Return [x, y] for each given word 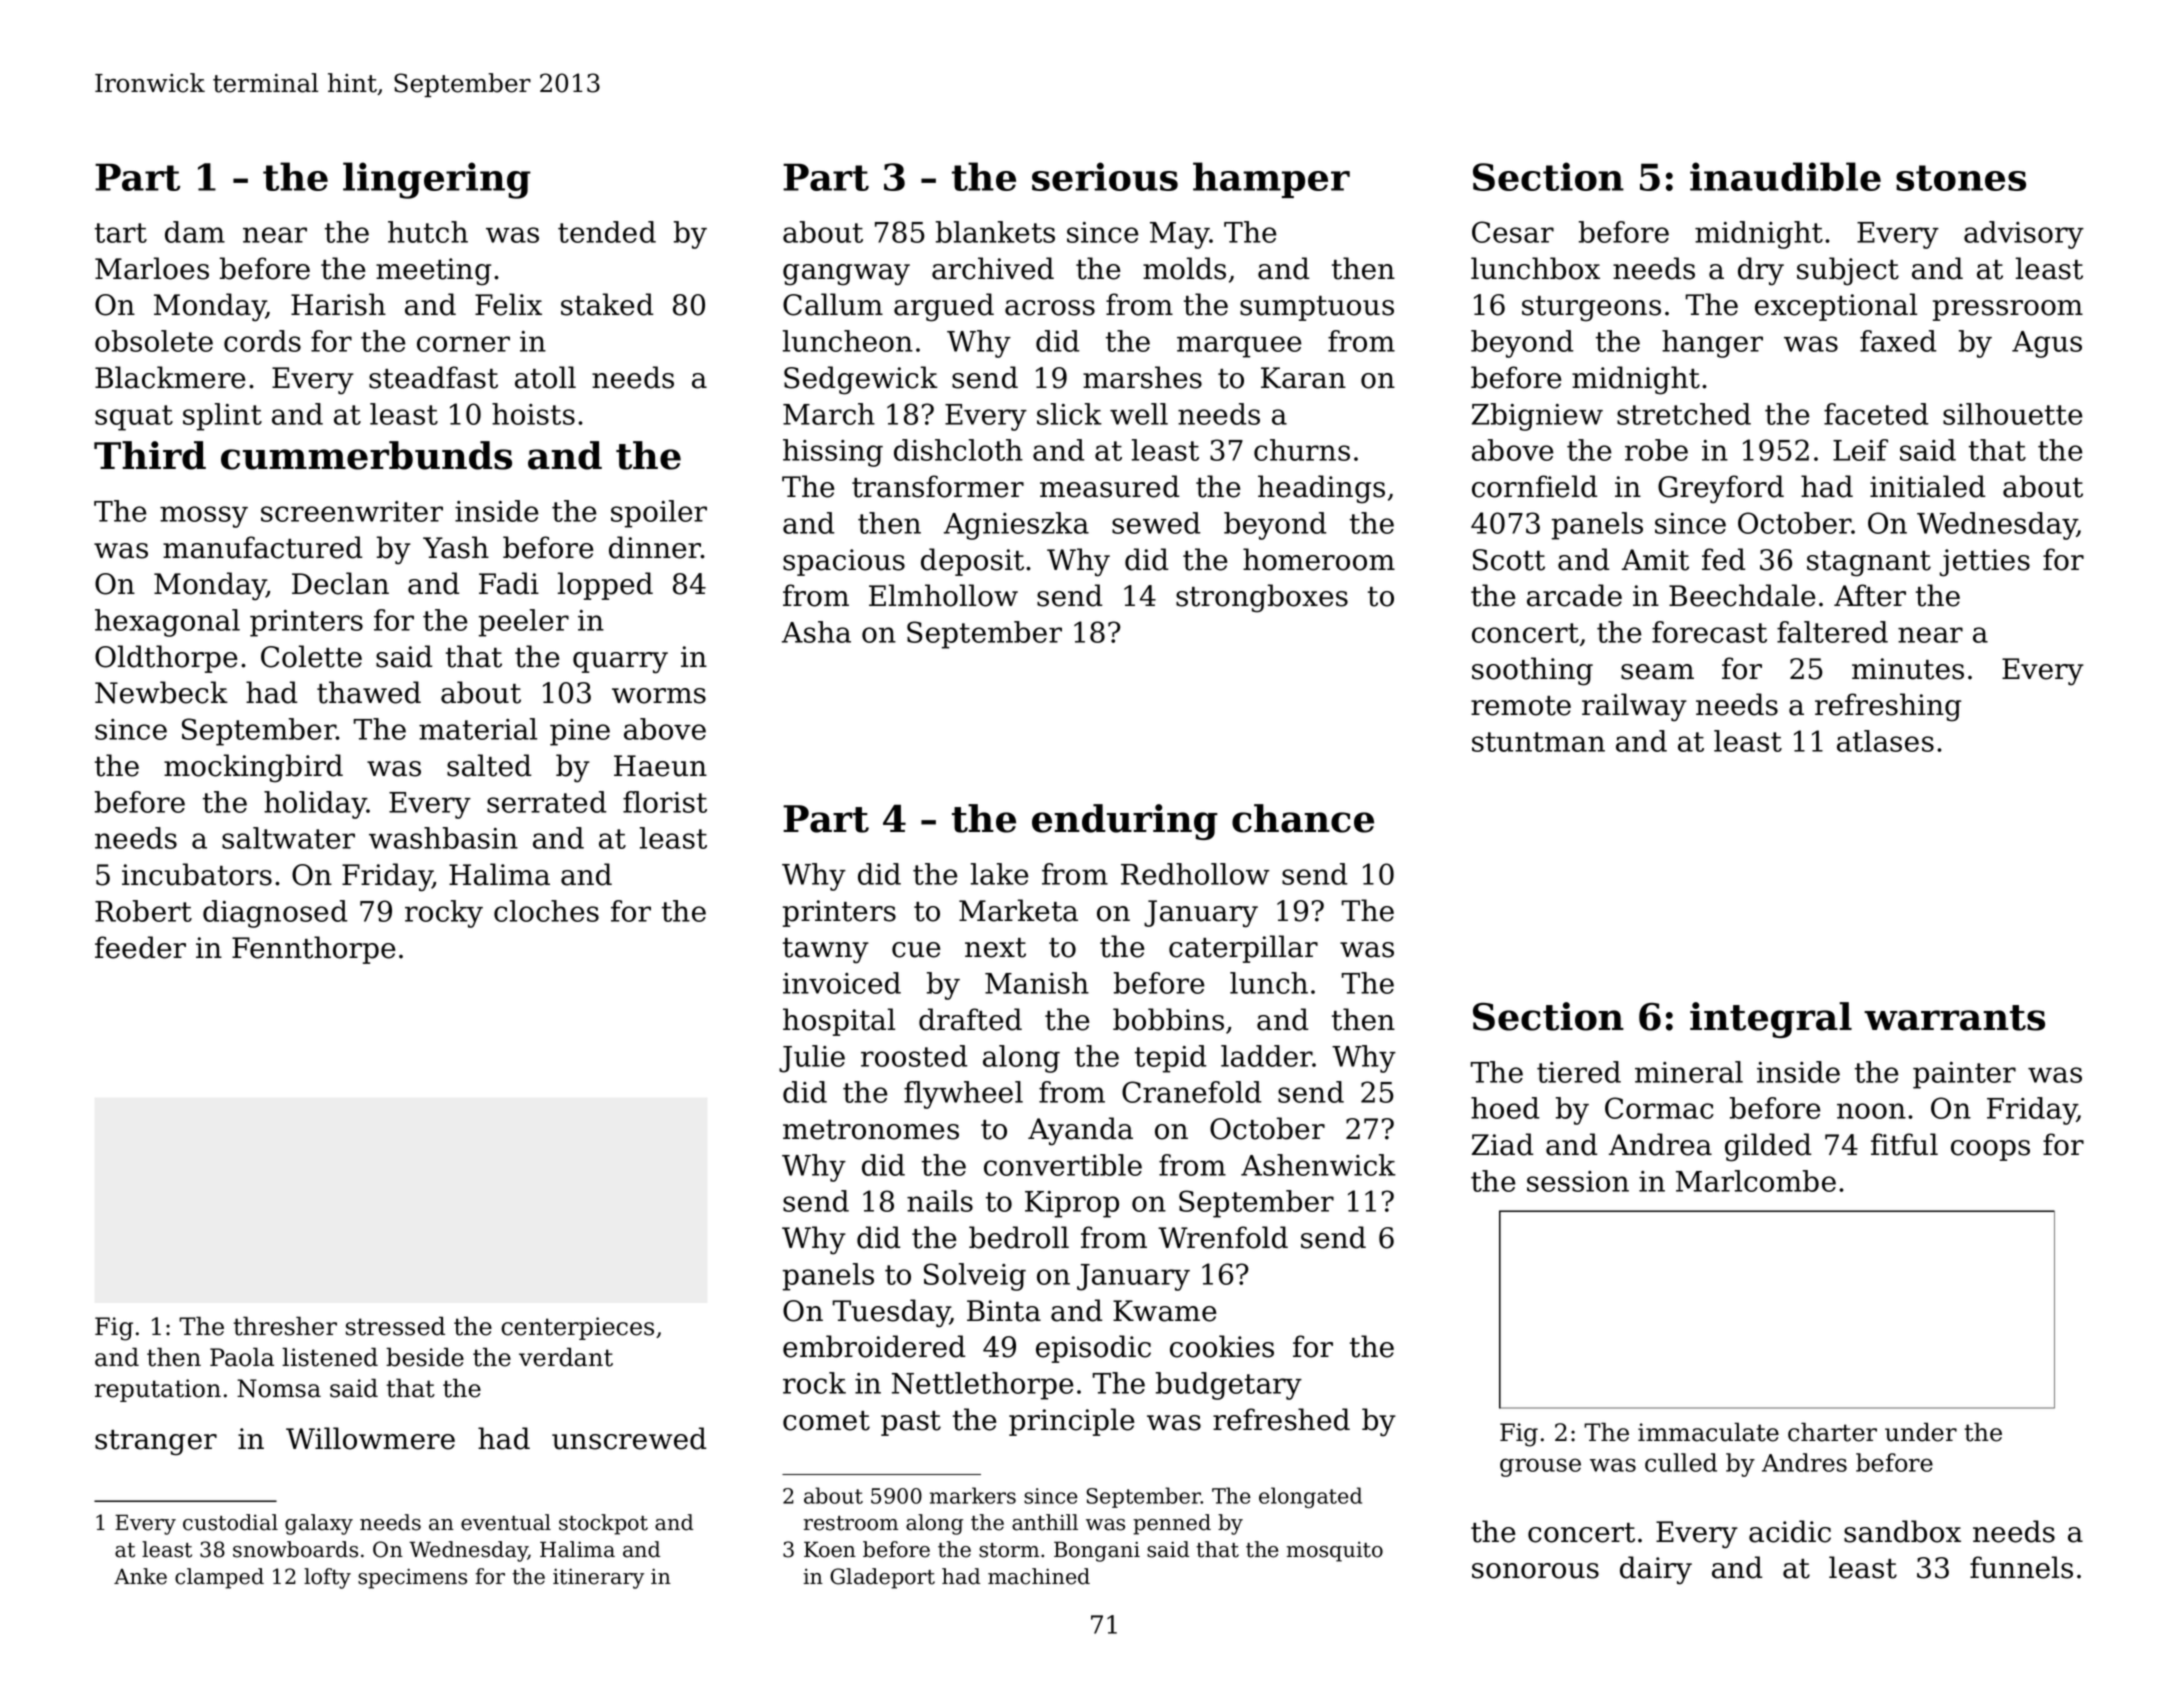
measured [1110, 486]
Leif [1860, 450]
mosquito [1335, 1551]
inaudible [1785, 176]
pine [580, 732]
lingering [437, 180]
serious [1105, 176]
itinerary [598, 1578]
